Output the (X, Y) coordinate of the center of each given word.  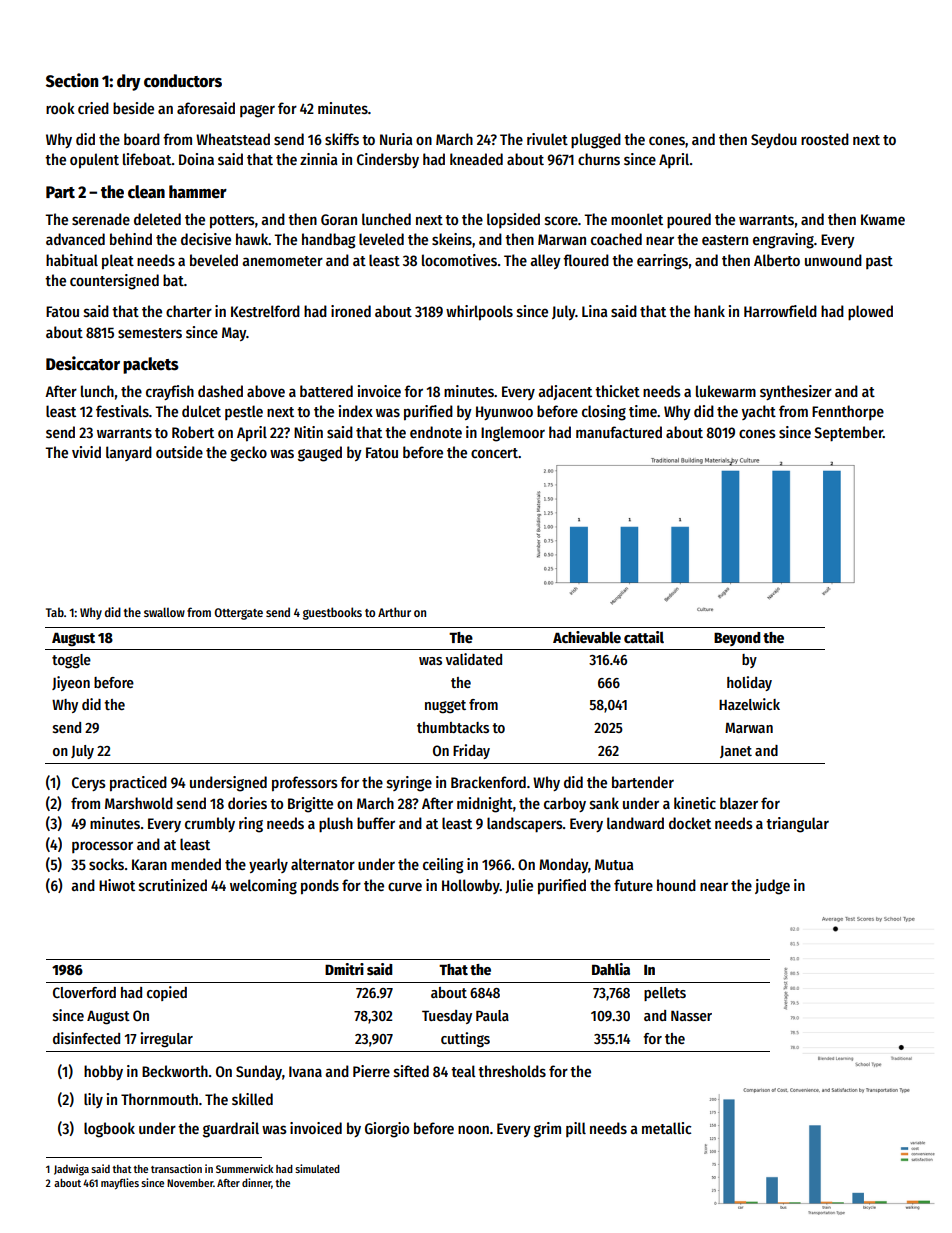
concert (494, 453)
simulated (317, 1168)
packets (151, 365)
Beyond (737, 639)
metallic (666, 1128)
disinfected (86, 1038)
